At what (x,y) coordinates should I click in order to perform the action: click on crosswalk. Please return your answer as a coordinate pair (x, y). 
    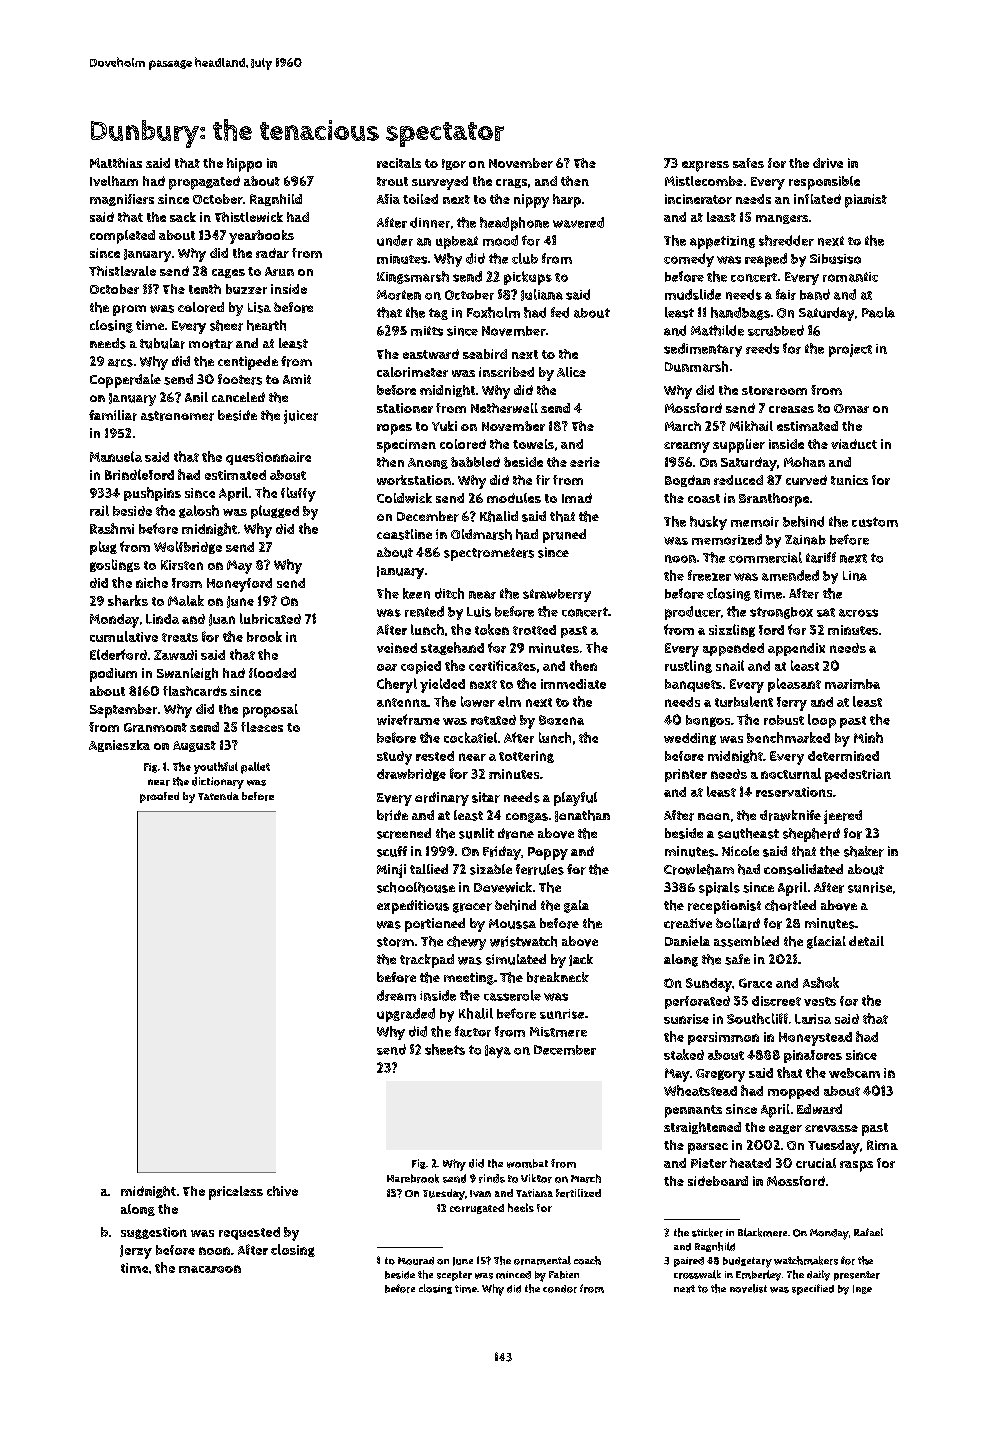
    Looking at the image, I should click on (697, 1274).
